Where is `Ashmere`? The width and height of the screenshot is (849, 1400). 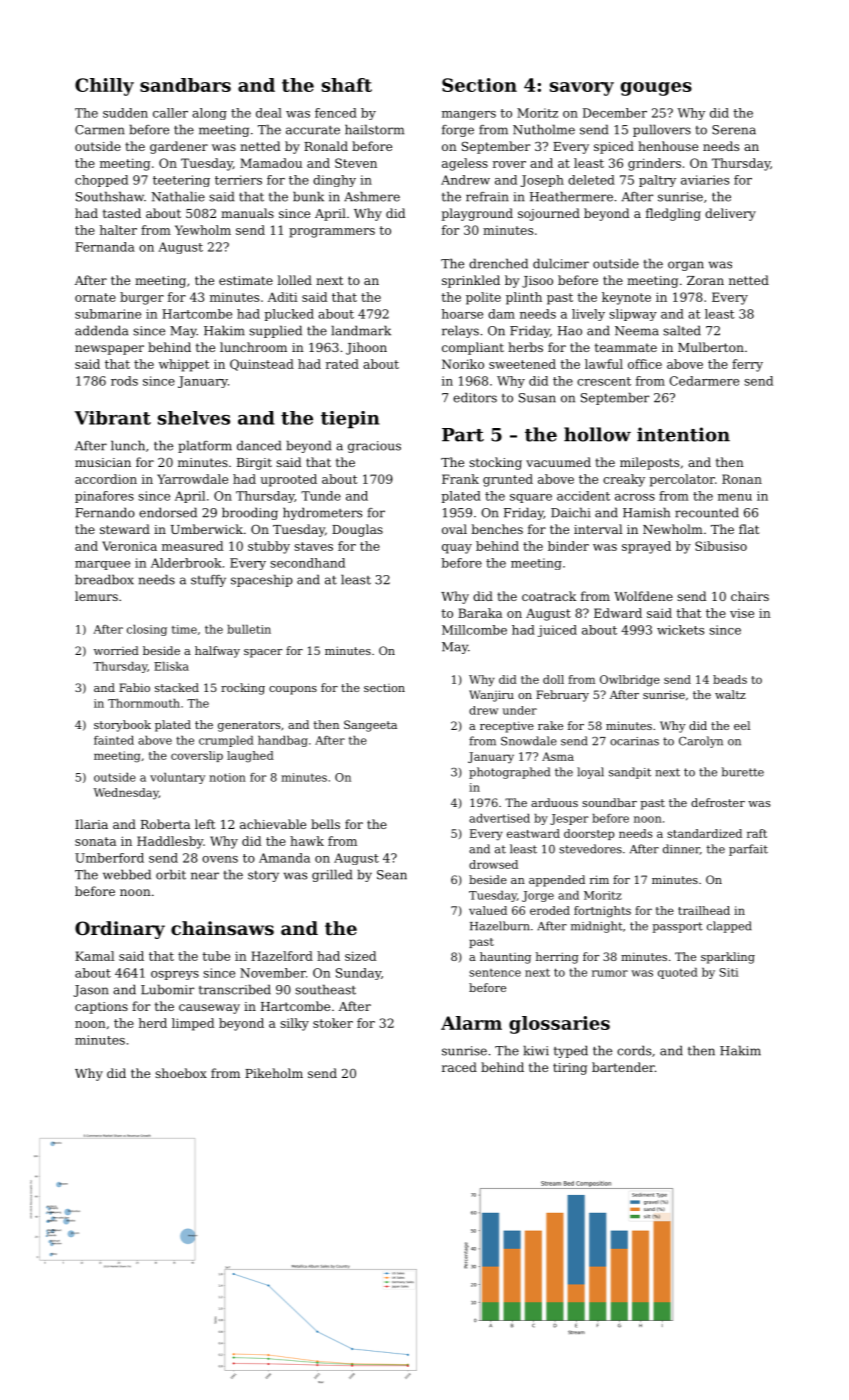 Ashmere is located at coordinates (372, 196).
